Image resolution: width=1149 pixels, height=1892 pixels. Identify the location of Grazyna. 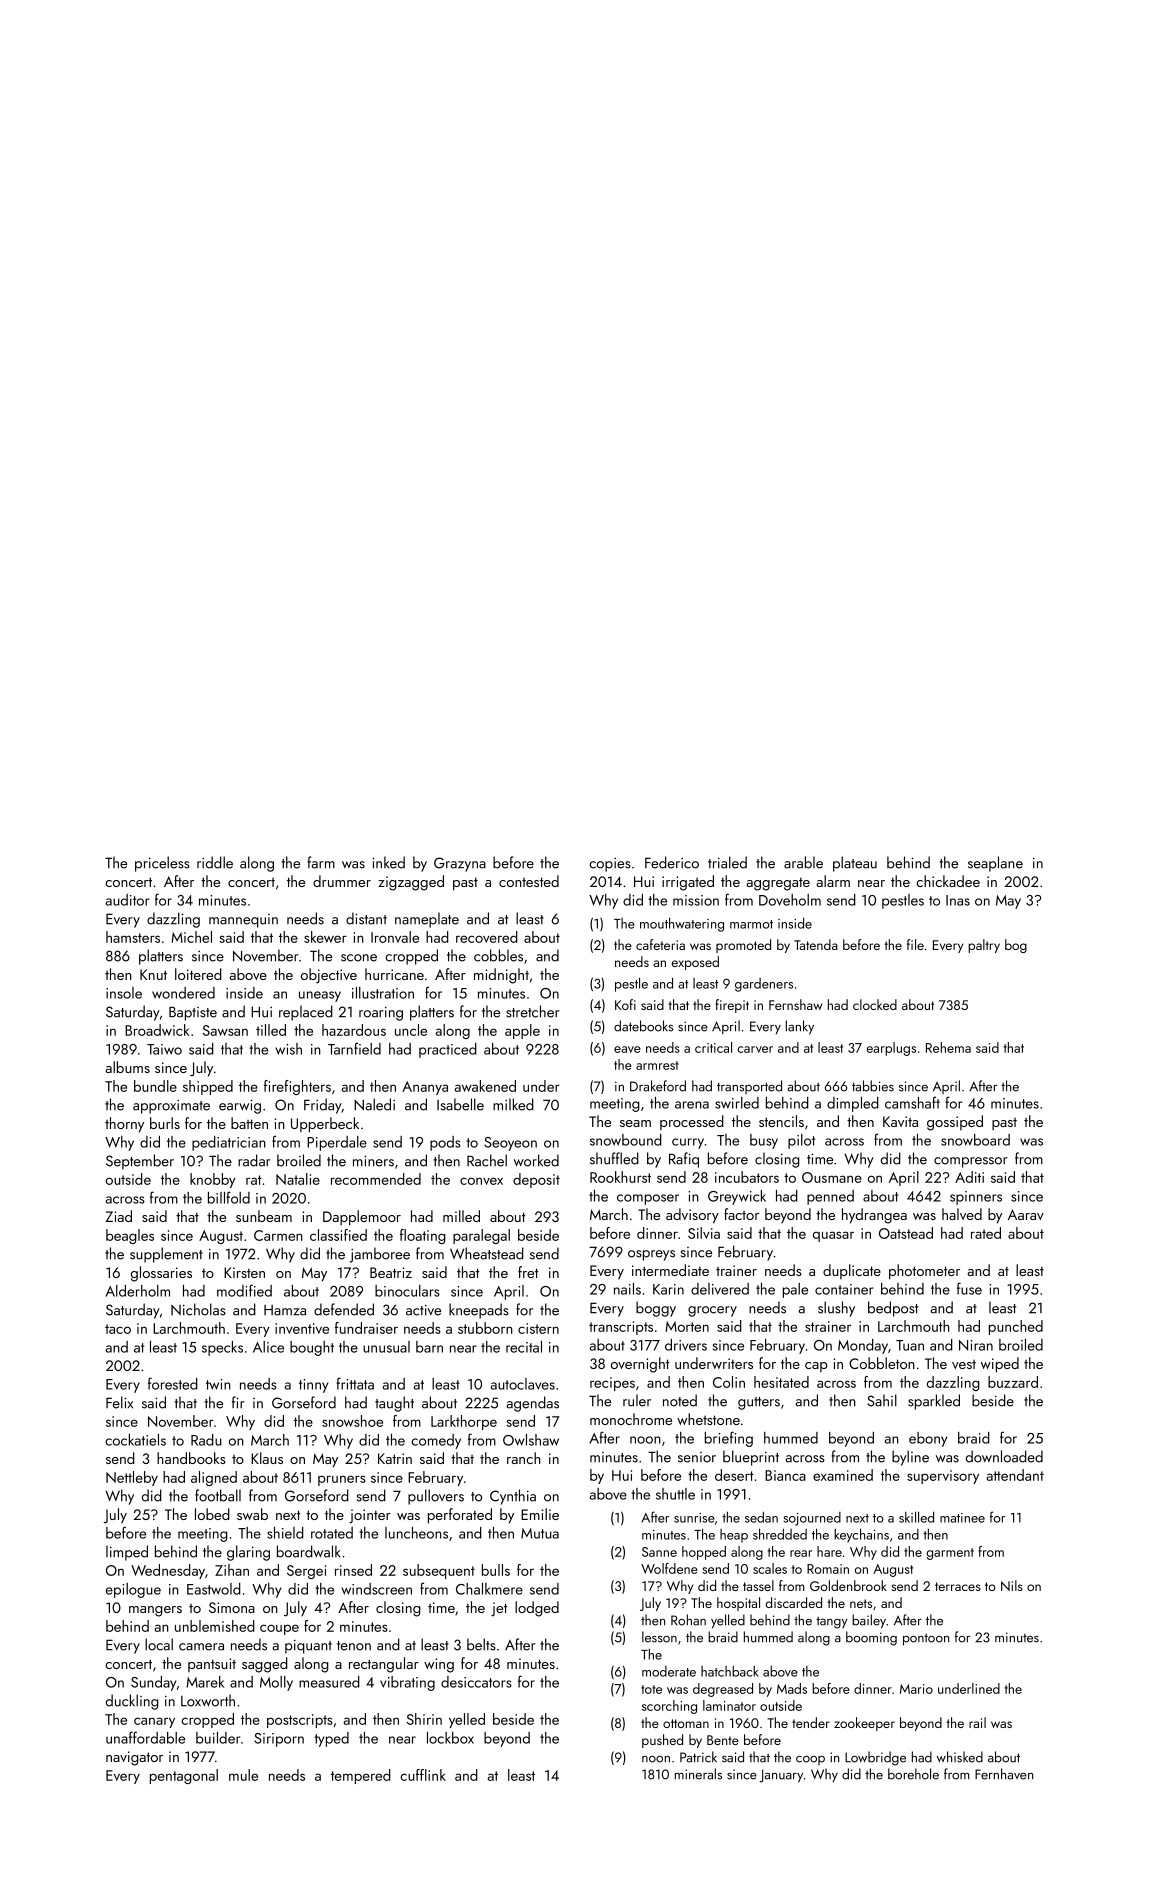
(460, 864).
